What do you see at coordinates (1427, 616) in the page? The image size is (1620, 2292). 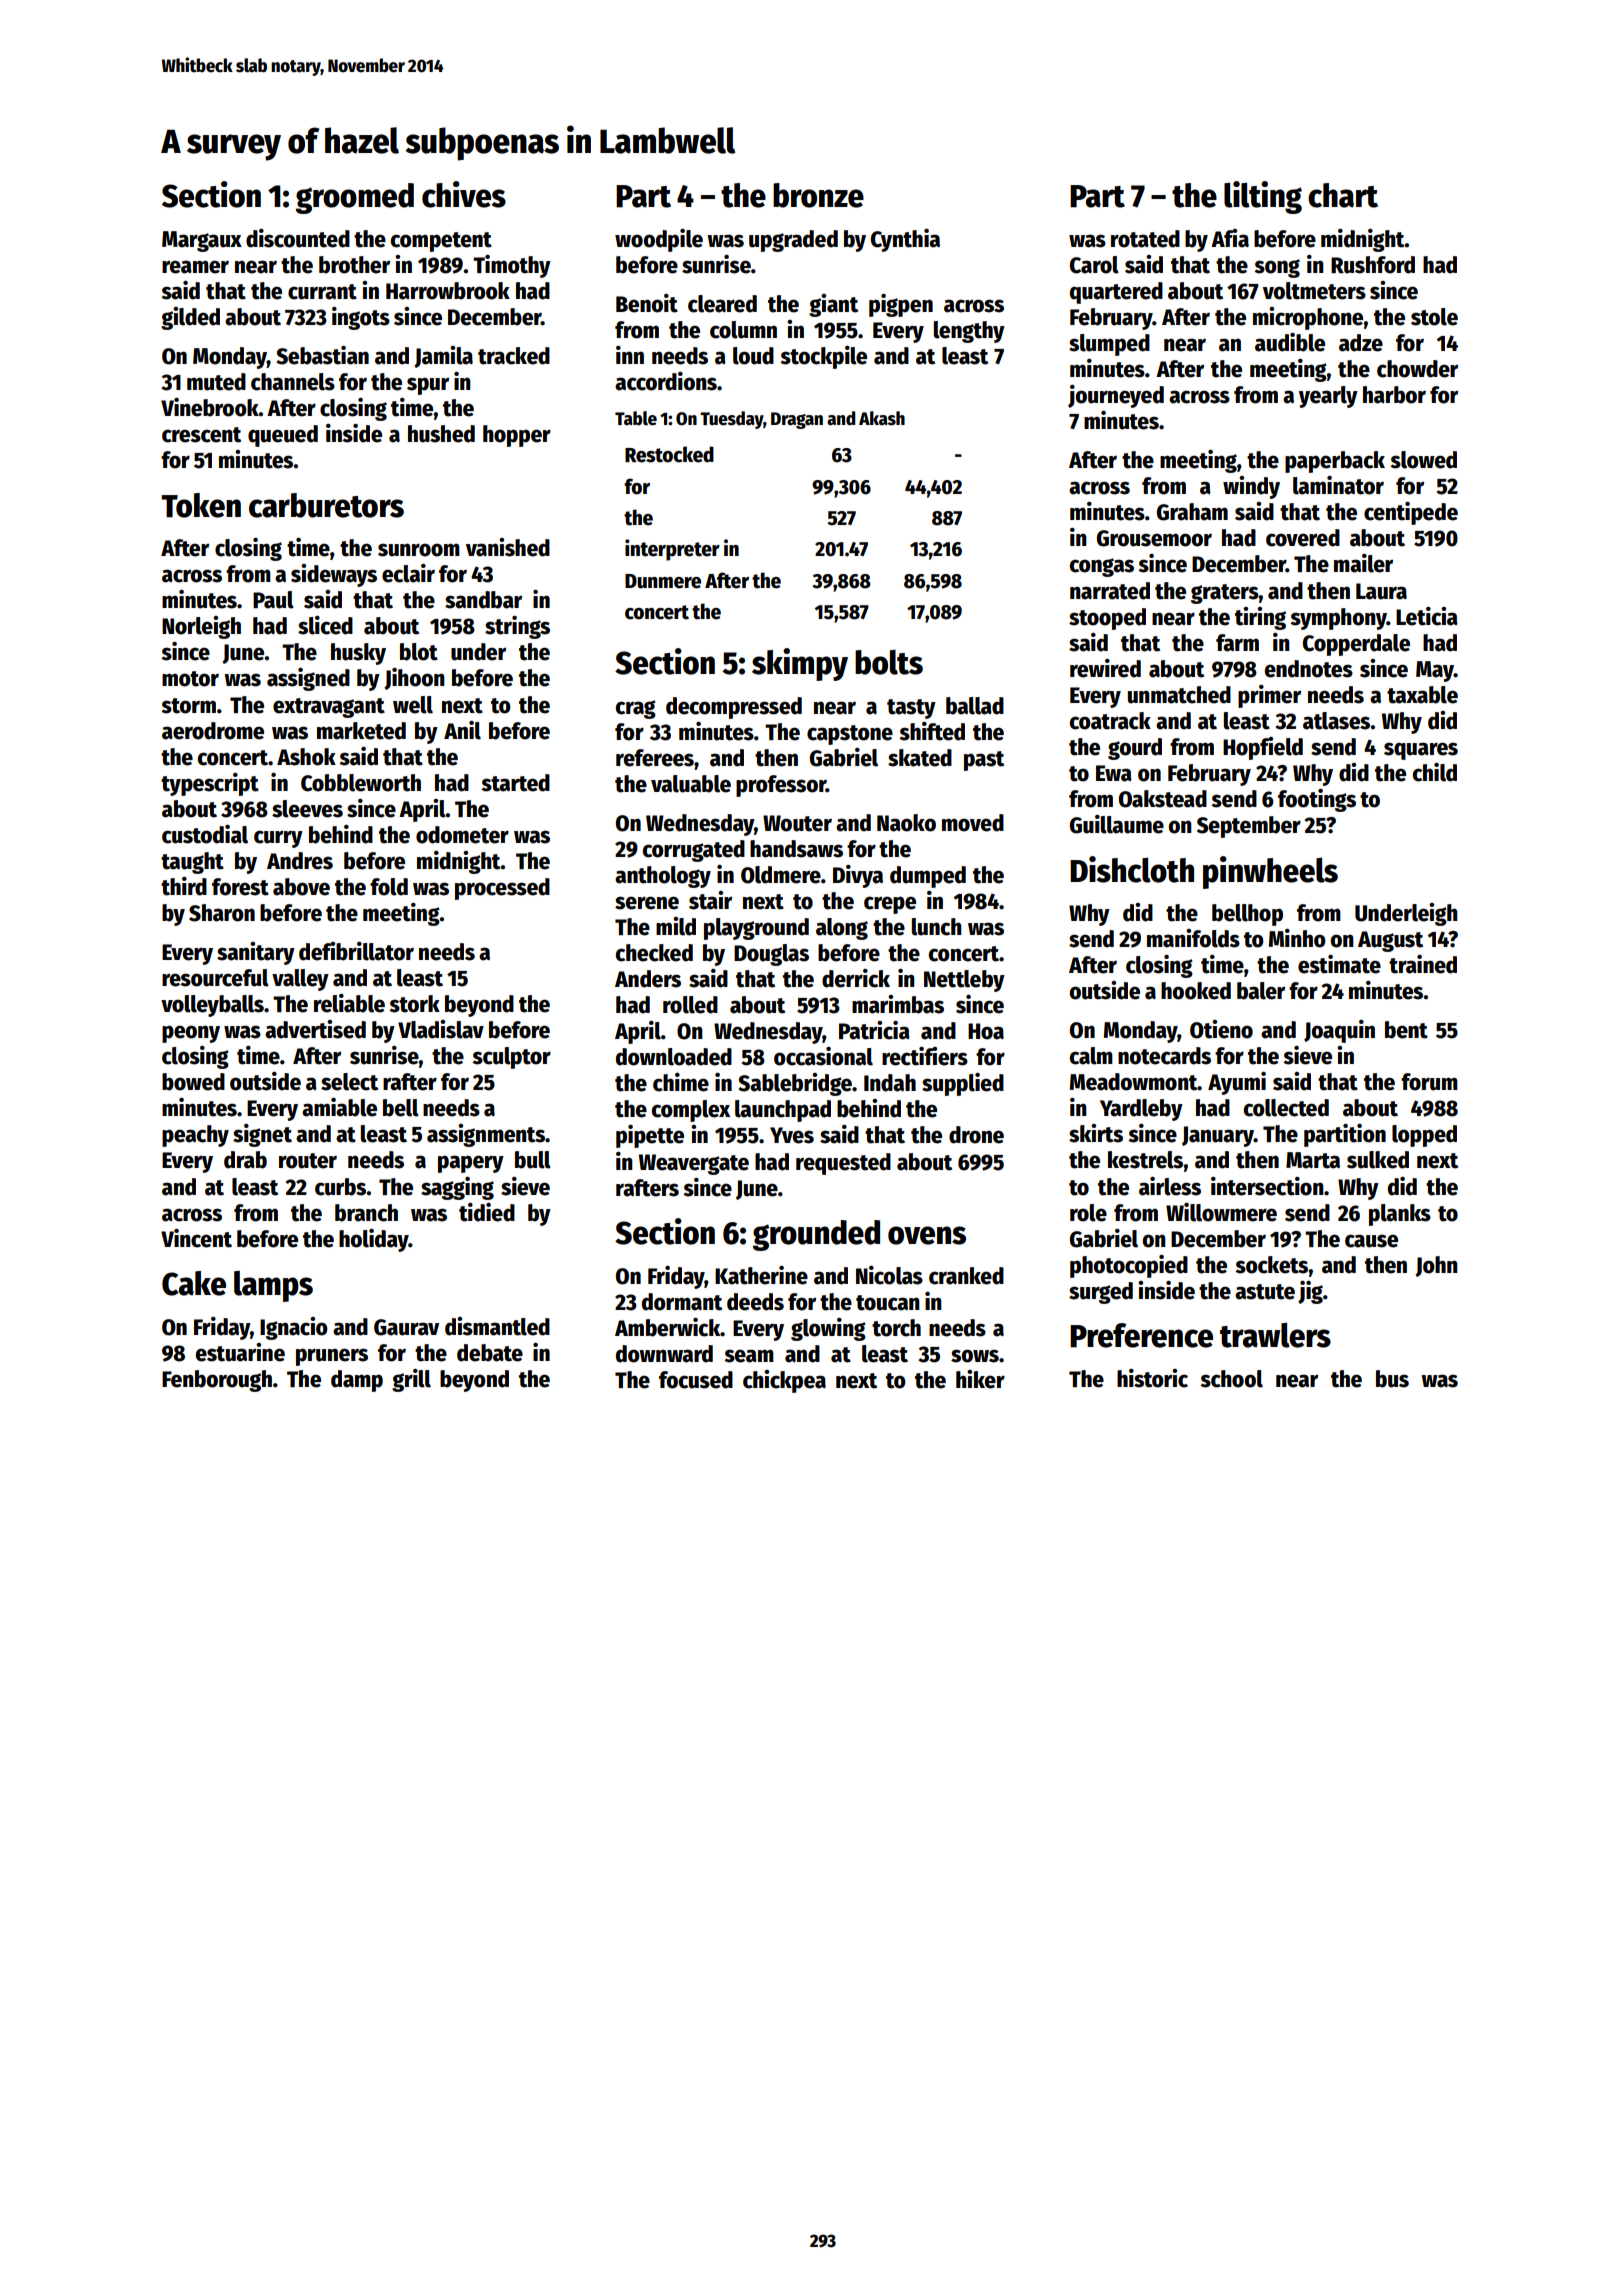 I see `Leticia` at bounding box center [1427, 616].
